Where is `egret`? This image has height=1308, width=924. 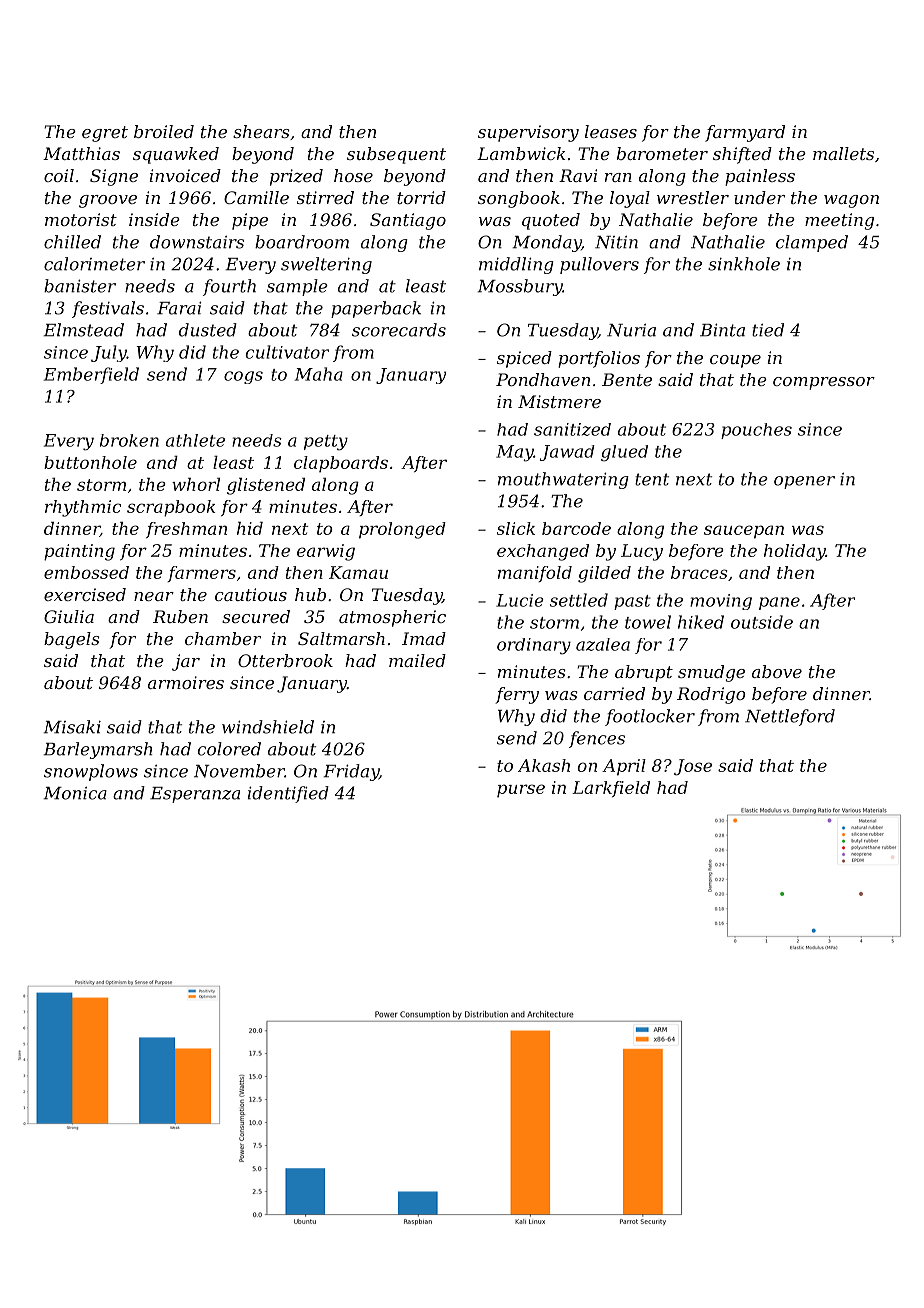
egret is located at coordinates (105, 134).
